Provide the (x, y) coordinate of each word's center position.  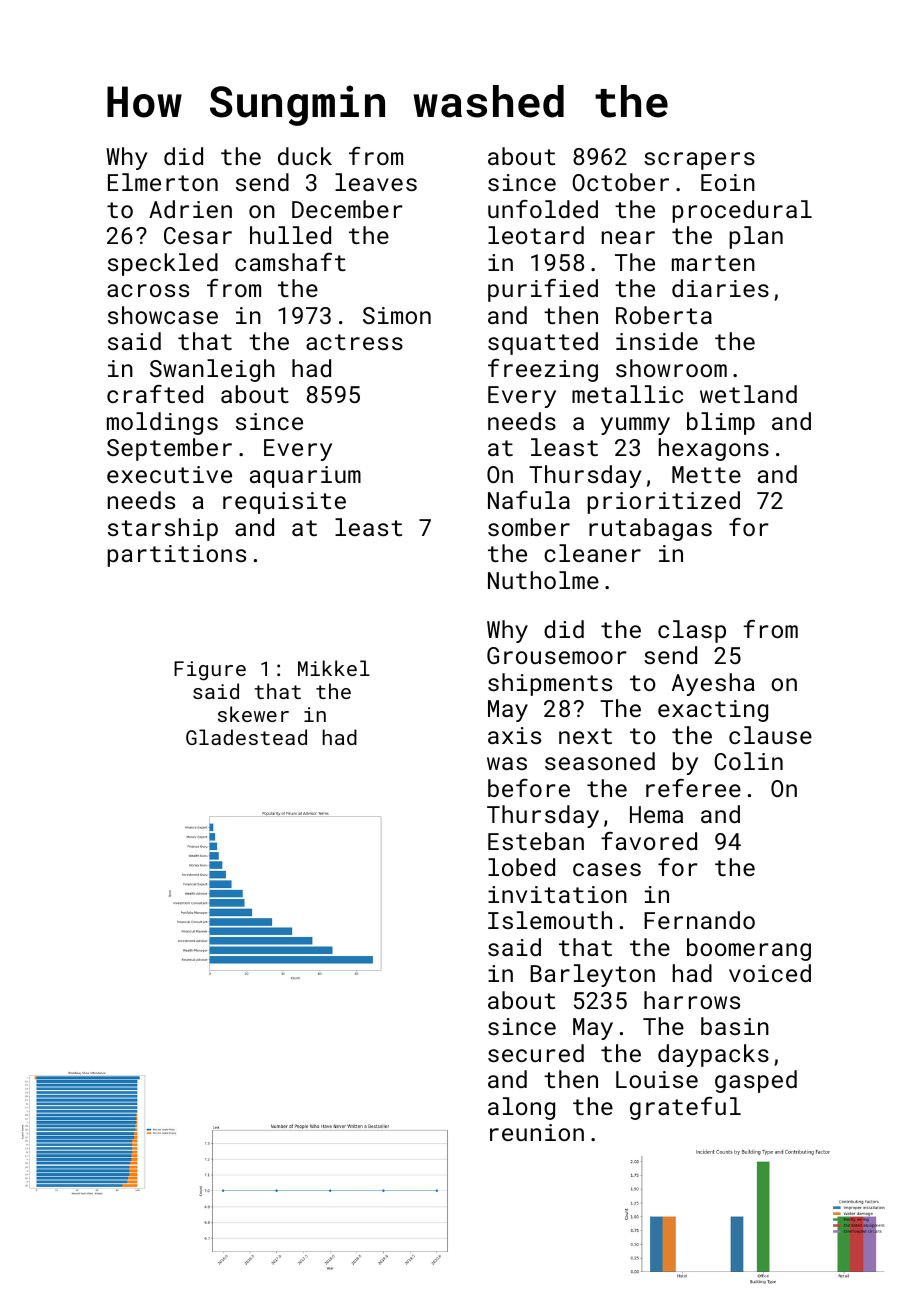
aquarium (305, 477)
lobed (521, 867)
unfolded (543, 209)
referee (693, 788)
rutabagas (650, 529)
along (521, 1108)
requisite (284, 503)
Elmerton (163, 182)
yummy (635, 426)
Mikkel (334, 668)
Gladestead (246, 737)
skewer (253, 714)
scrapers (699, 161)
